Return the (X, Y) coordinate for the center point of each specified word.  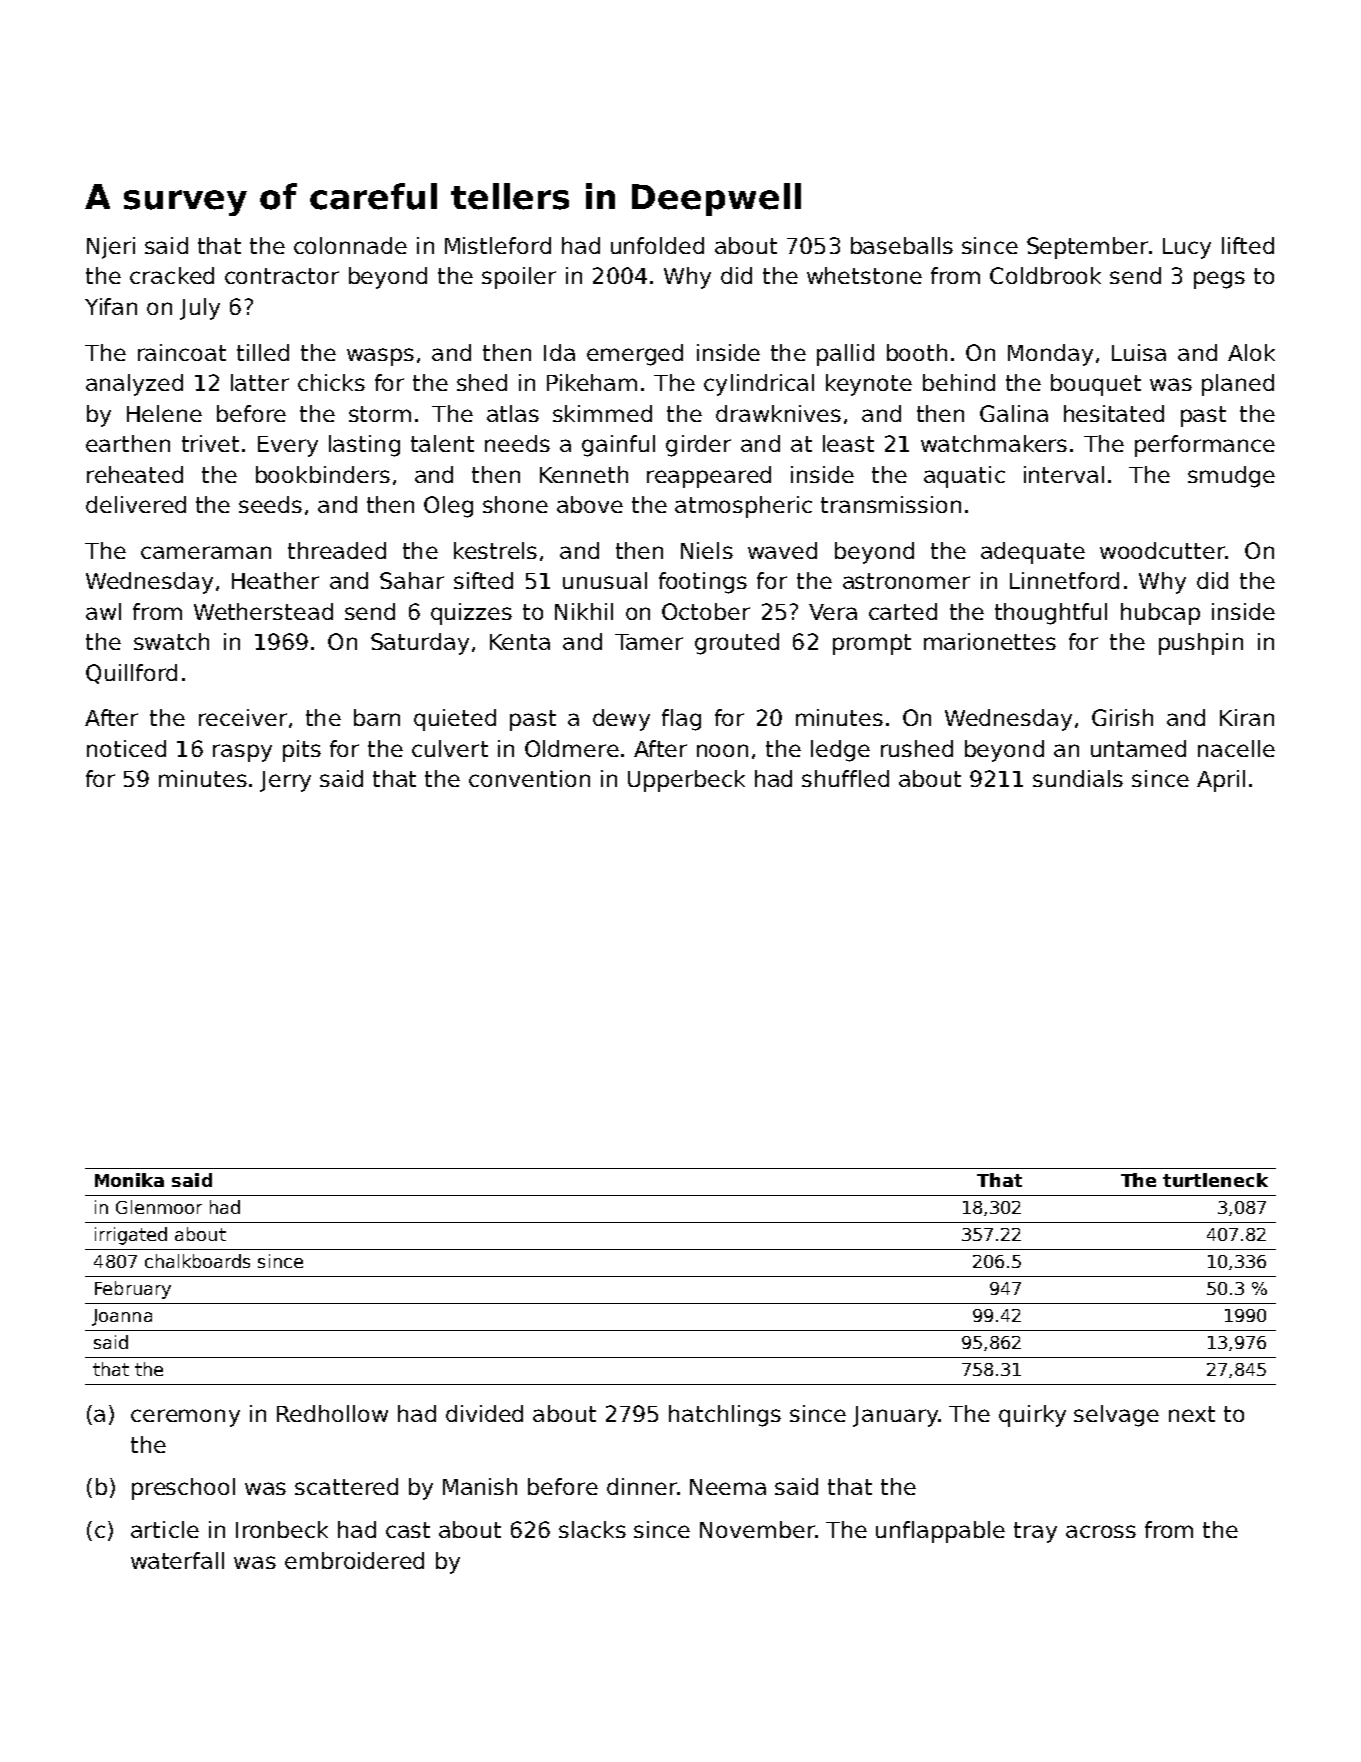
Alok (1251, 352)
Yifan (111, 306)
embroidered (354, 1560)
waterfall (177, 1560)
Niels (707, 550)
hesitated (1114, 413)
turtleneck (1215, 1180)
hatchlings (725, 1416)
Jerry (285, 781)
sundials (1078, 778)
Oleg (448, 507)
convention (529, 778)
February (133, 1290)
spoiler (519, 278)
